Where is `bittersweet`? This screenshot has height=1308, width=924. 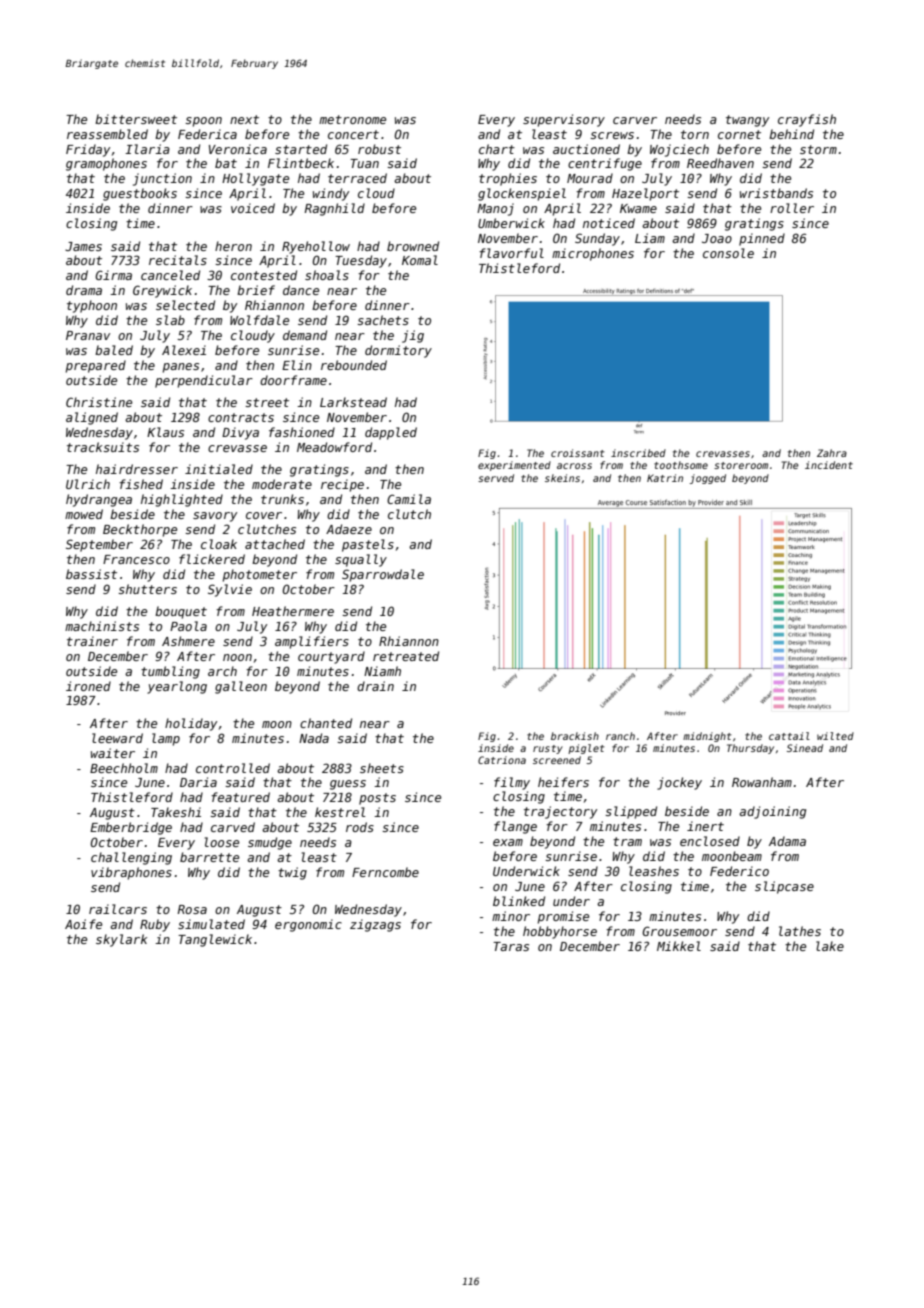
bittersweet is located at coordinates (136, 119).
